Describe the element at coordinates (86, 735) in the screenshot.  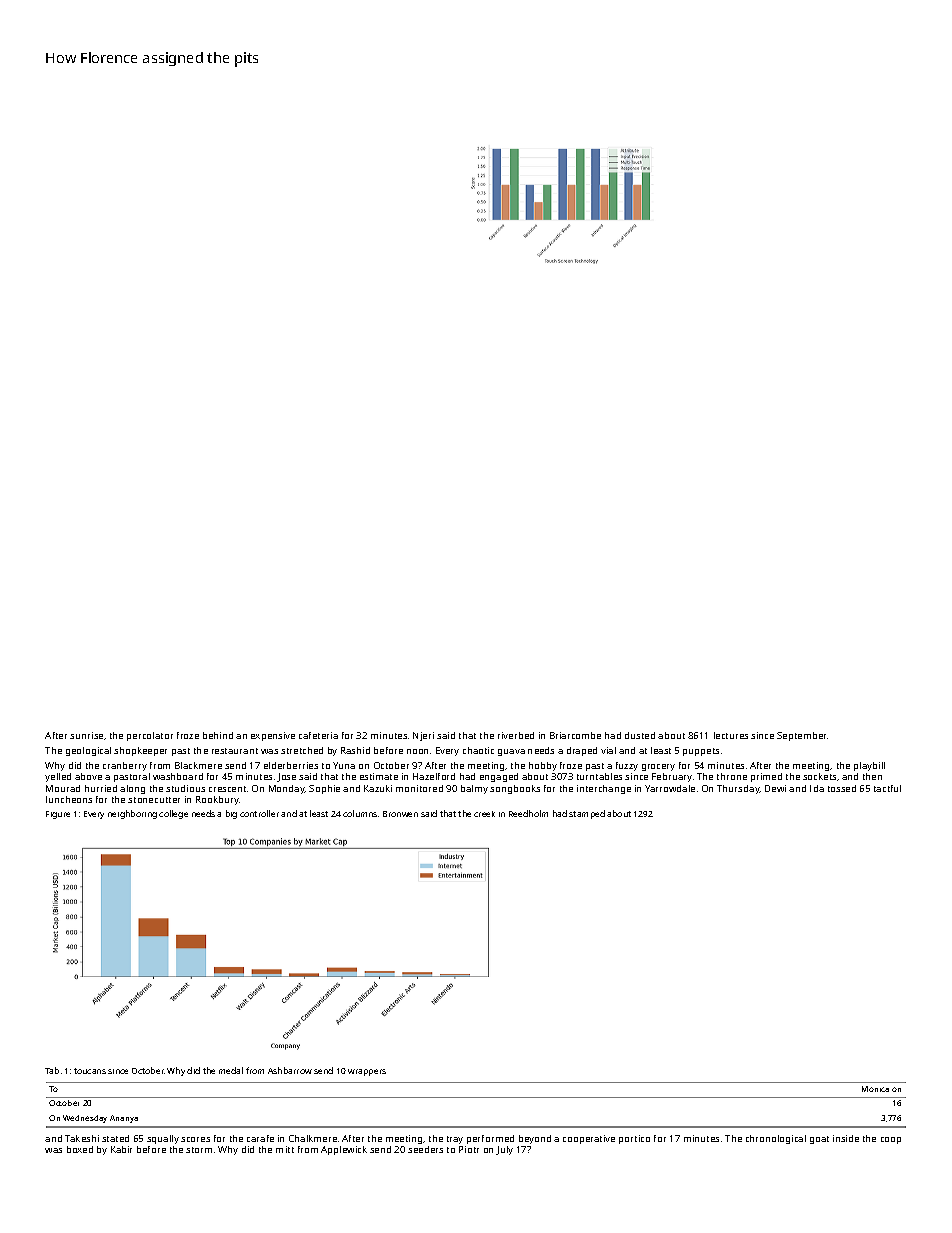
I see `sunrise` at that location.
